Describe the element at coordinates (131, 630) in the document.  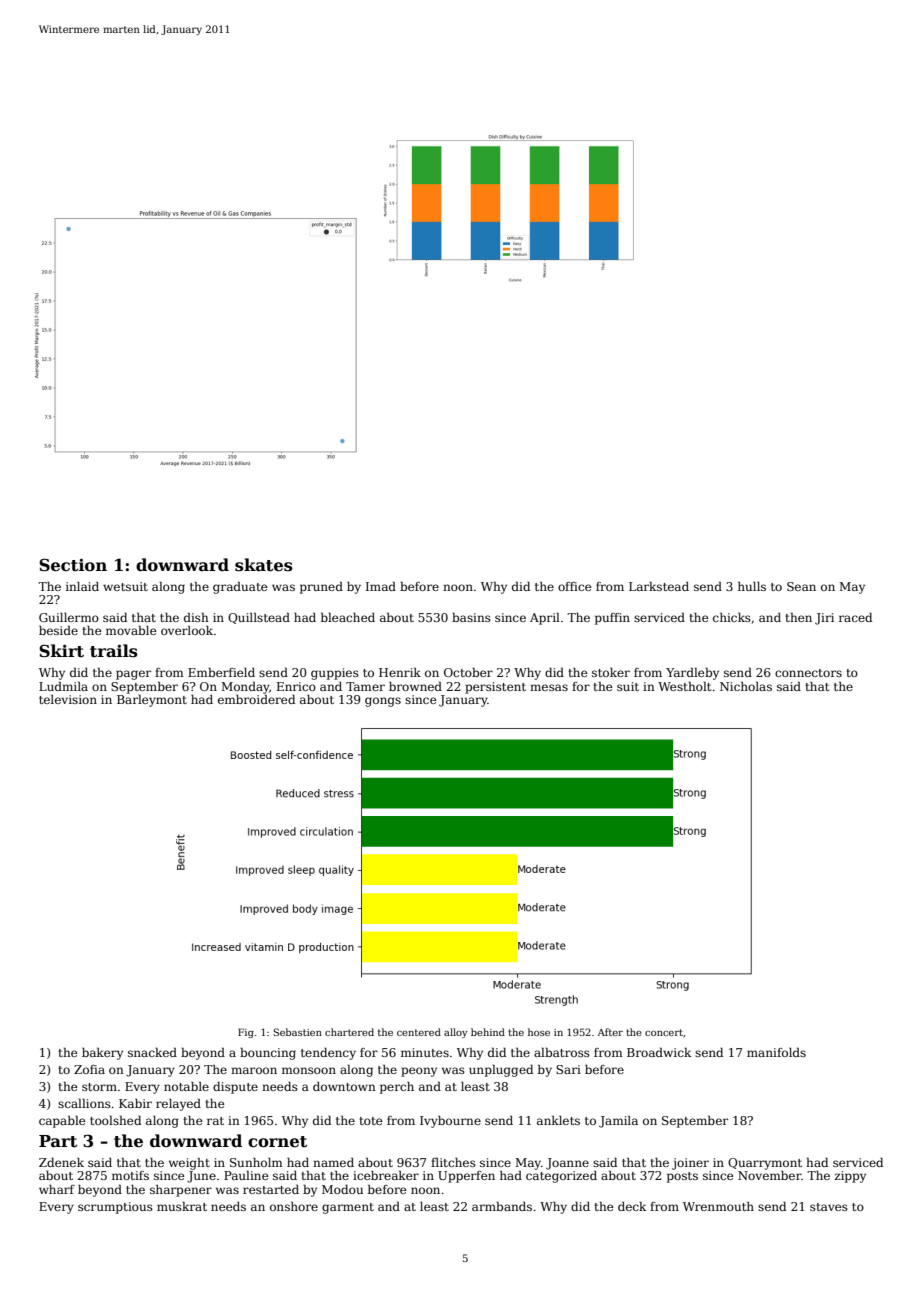
I see `movable` at that location.
